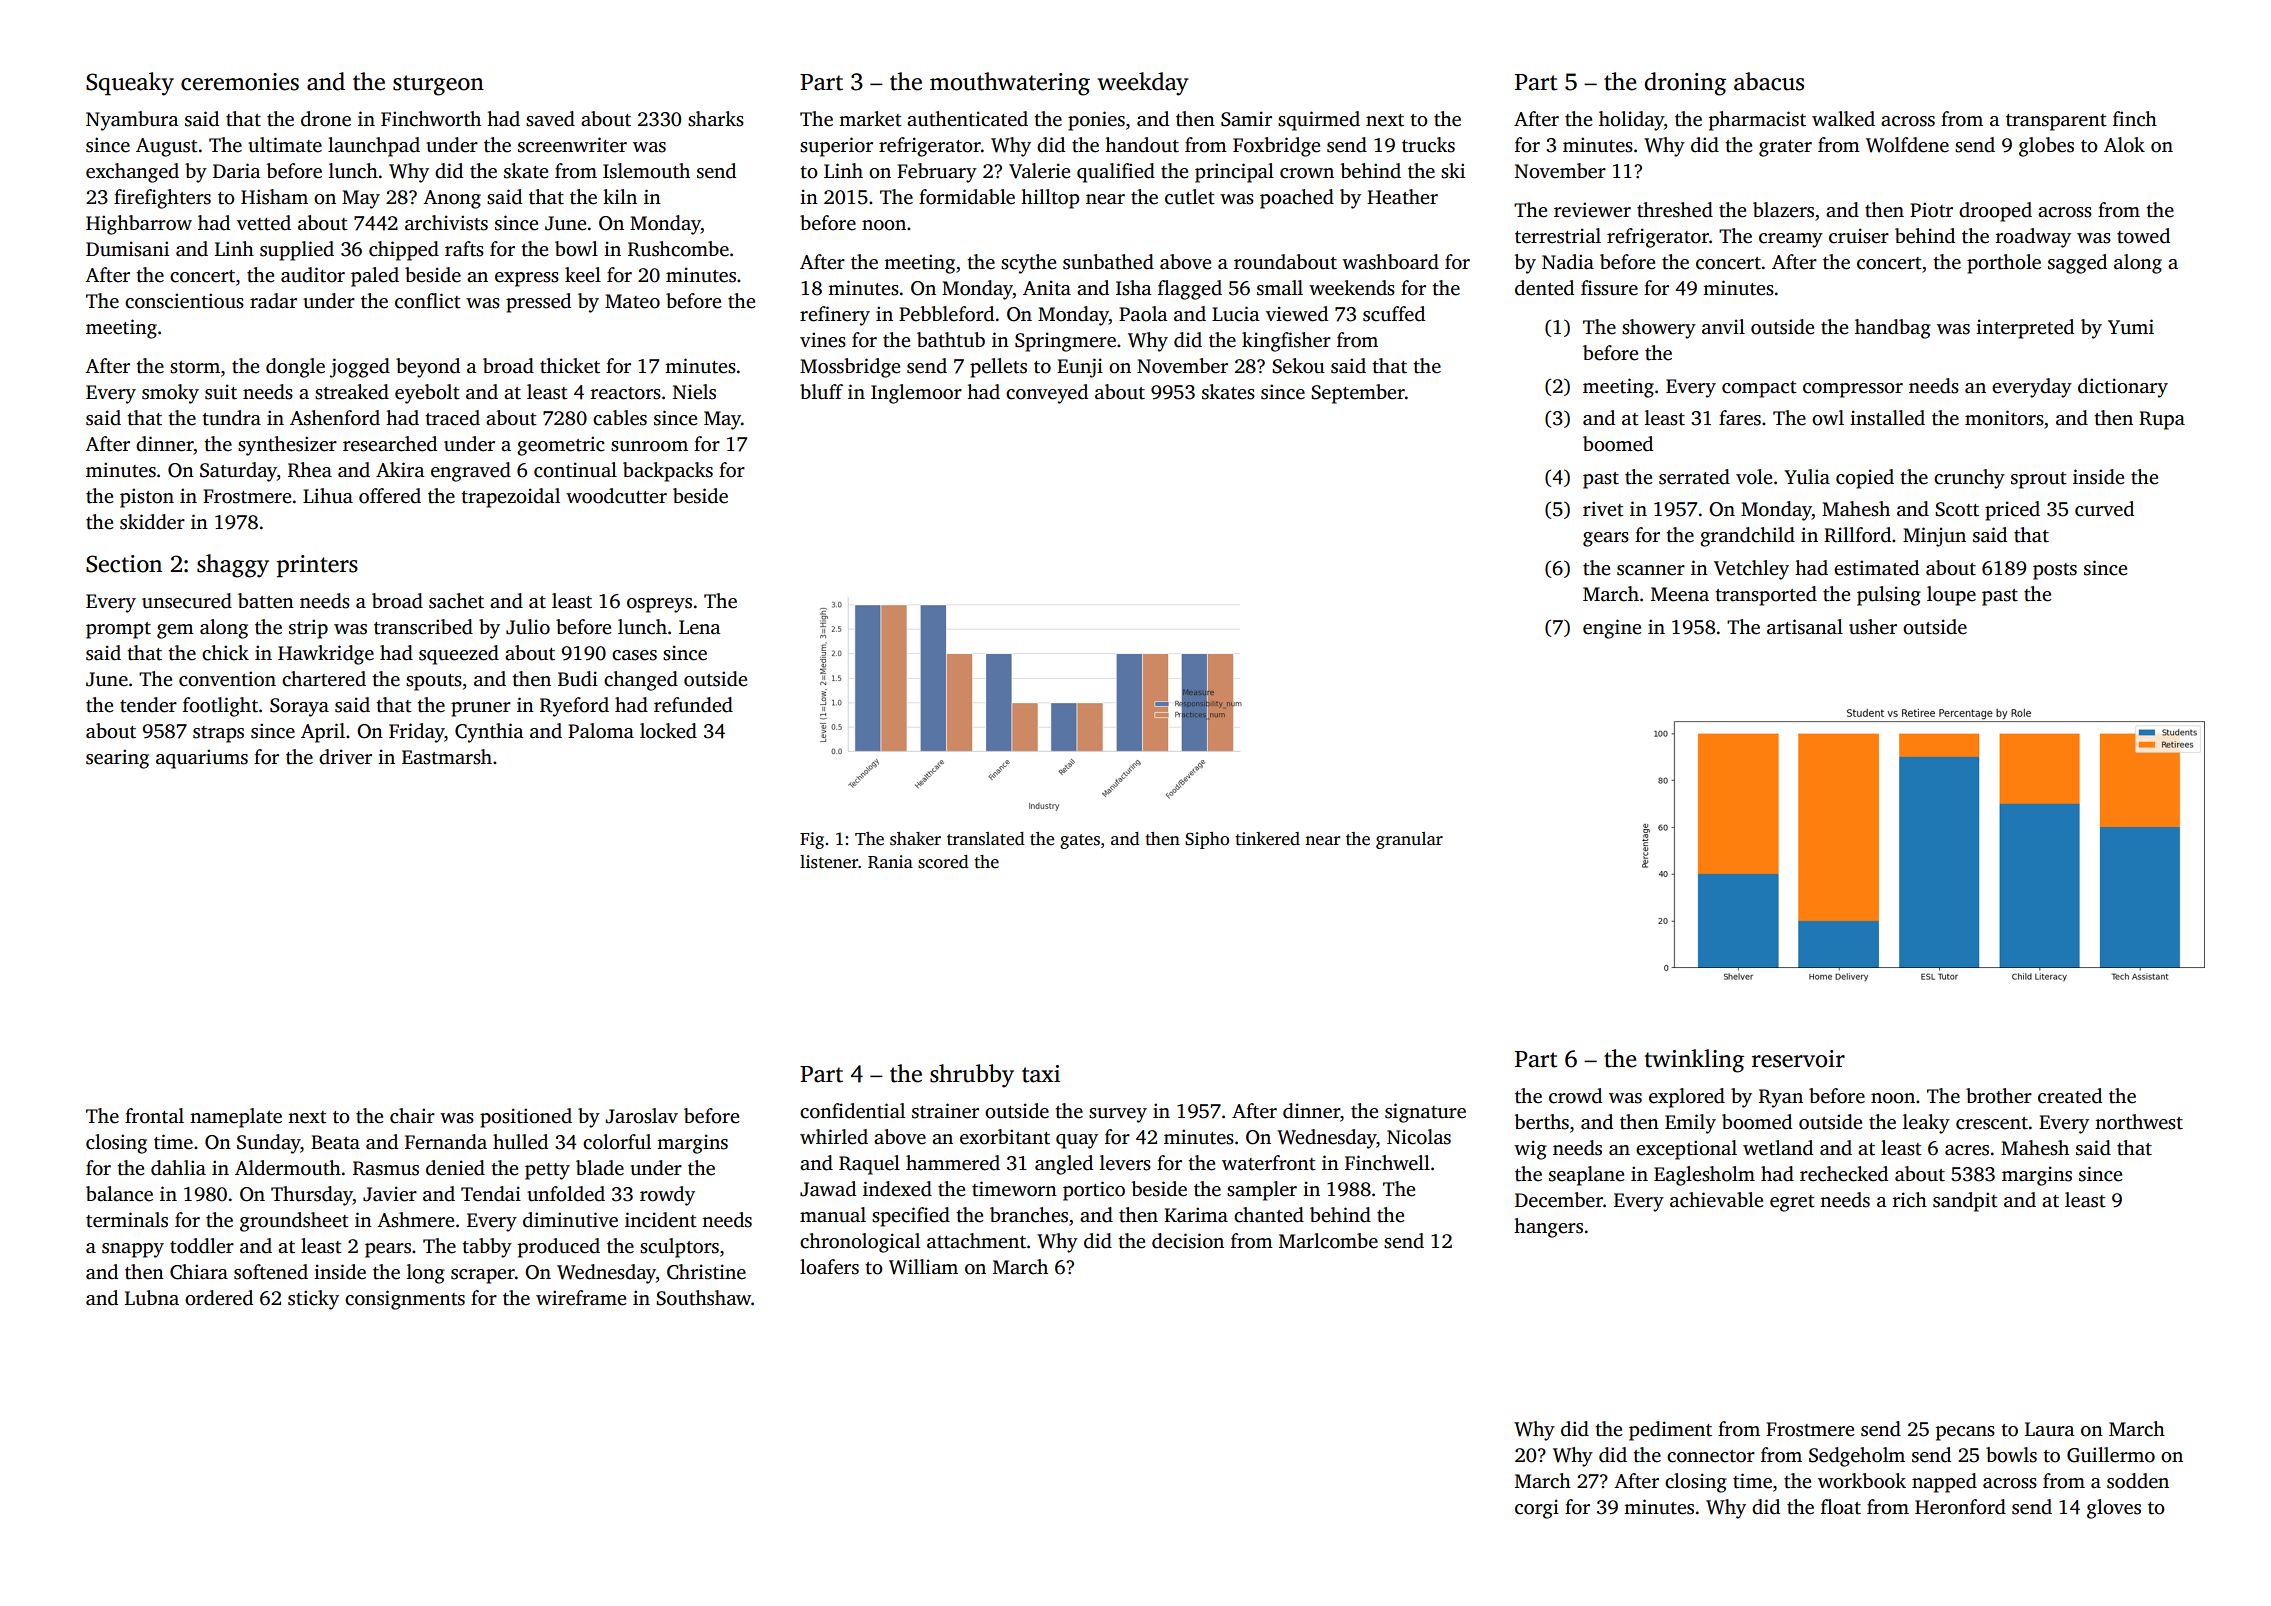 The width and height of the screenshot is (2271, 1606). What do you see at coordinates (1893, 329) in the screenshot?
I see `handbag` at bounding box center [1893, 329].
